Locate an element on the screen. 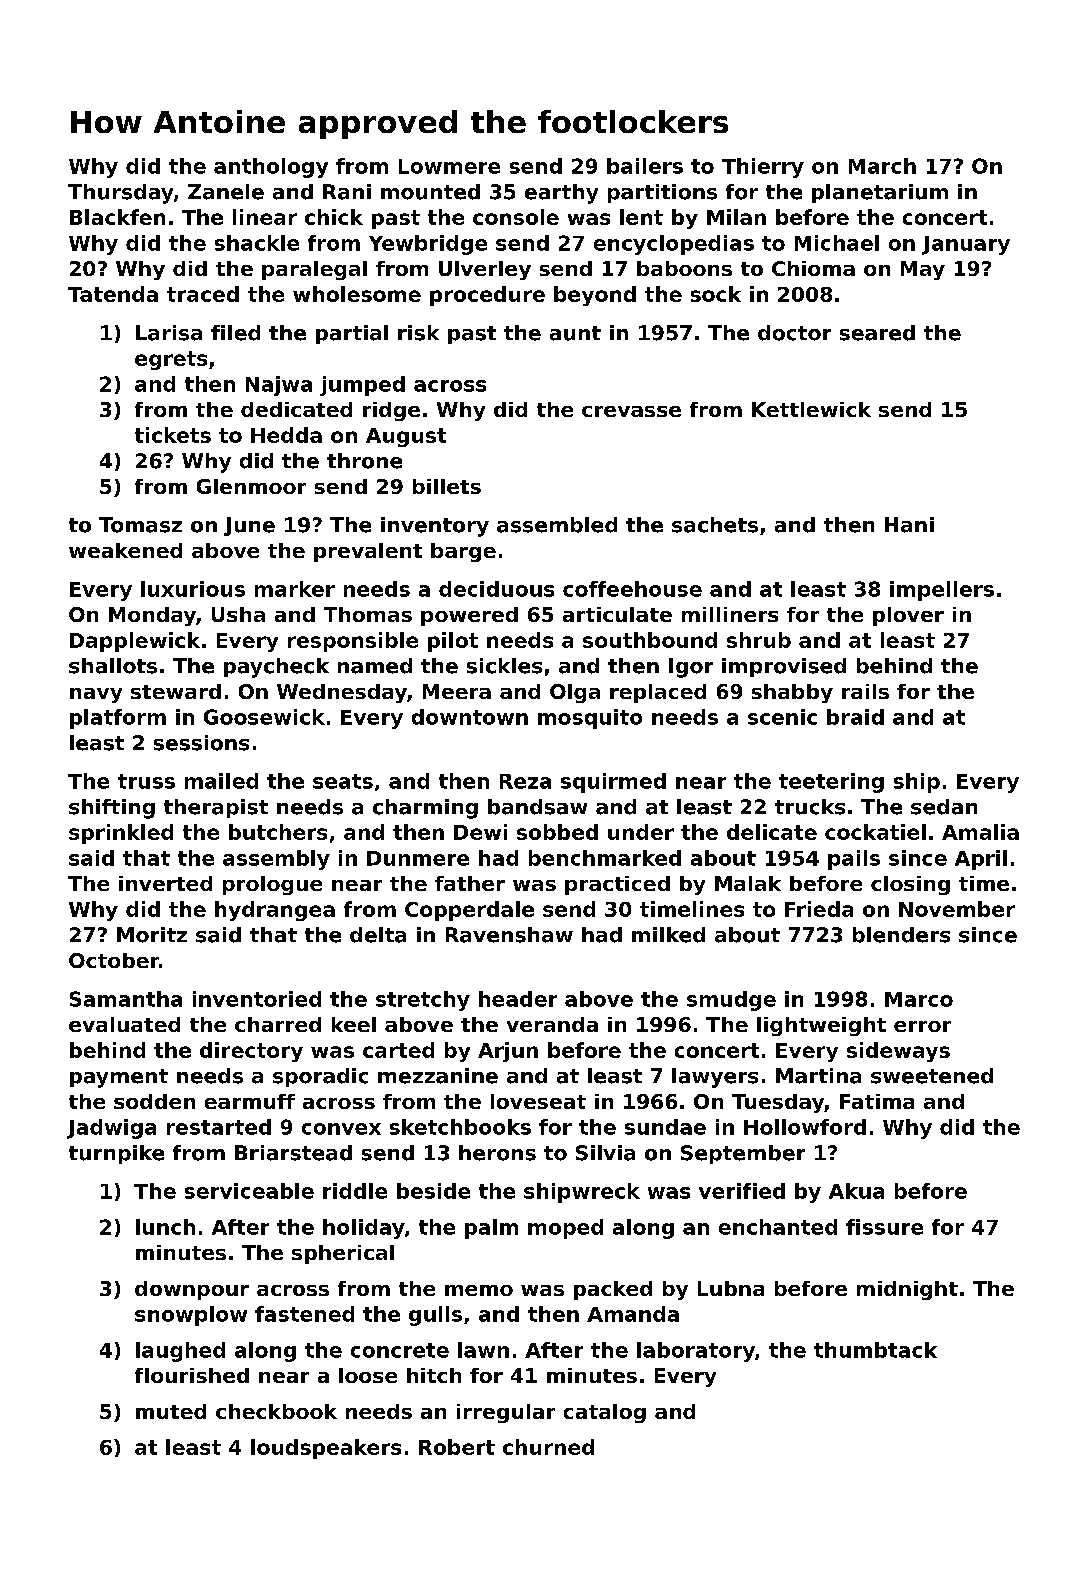 Image resolution: width=1089 pixels, height=1577 pixels. sweetened is located at coordinates (932, 1076).
